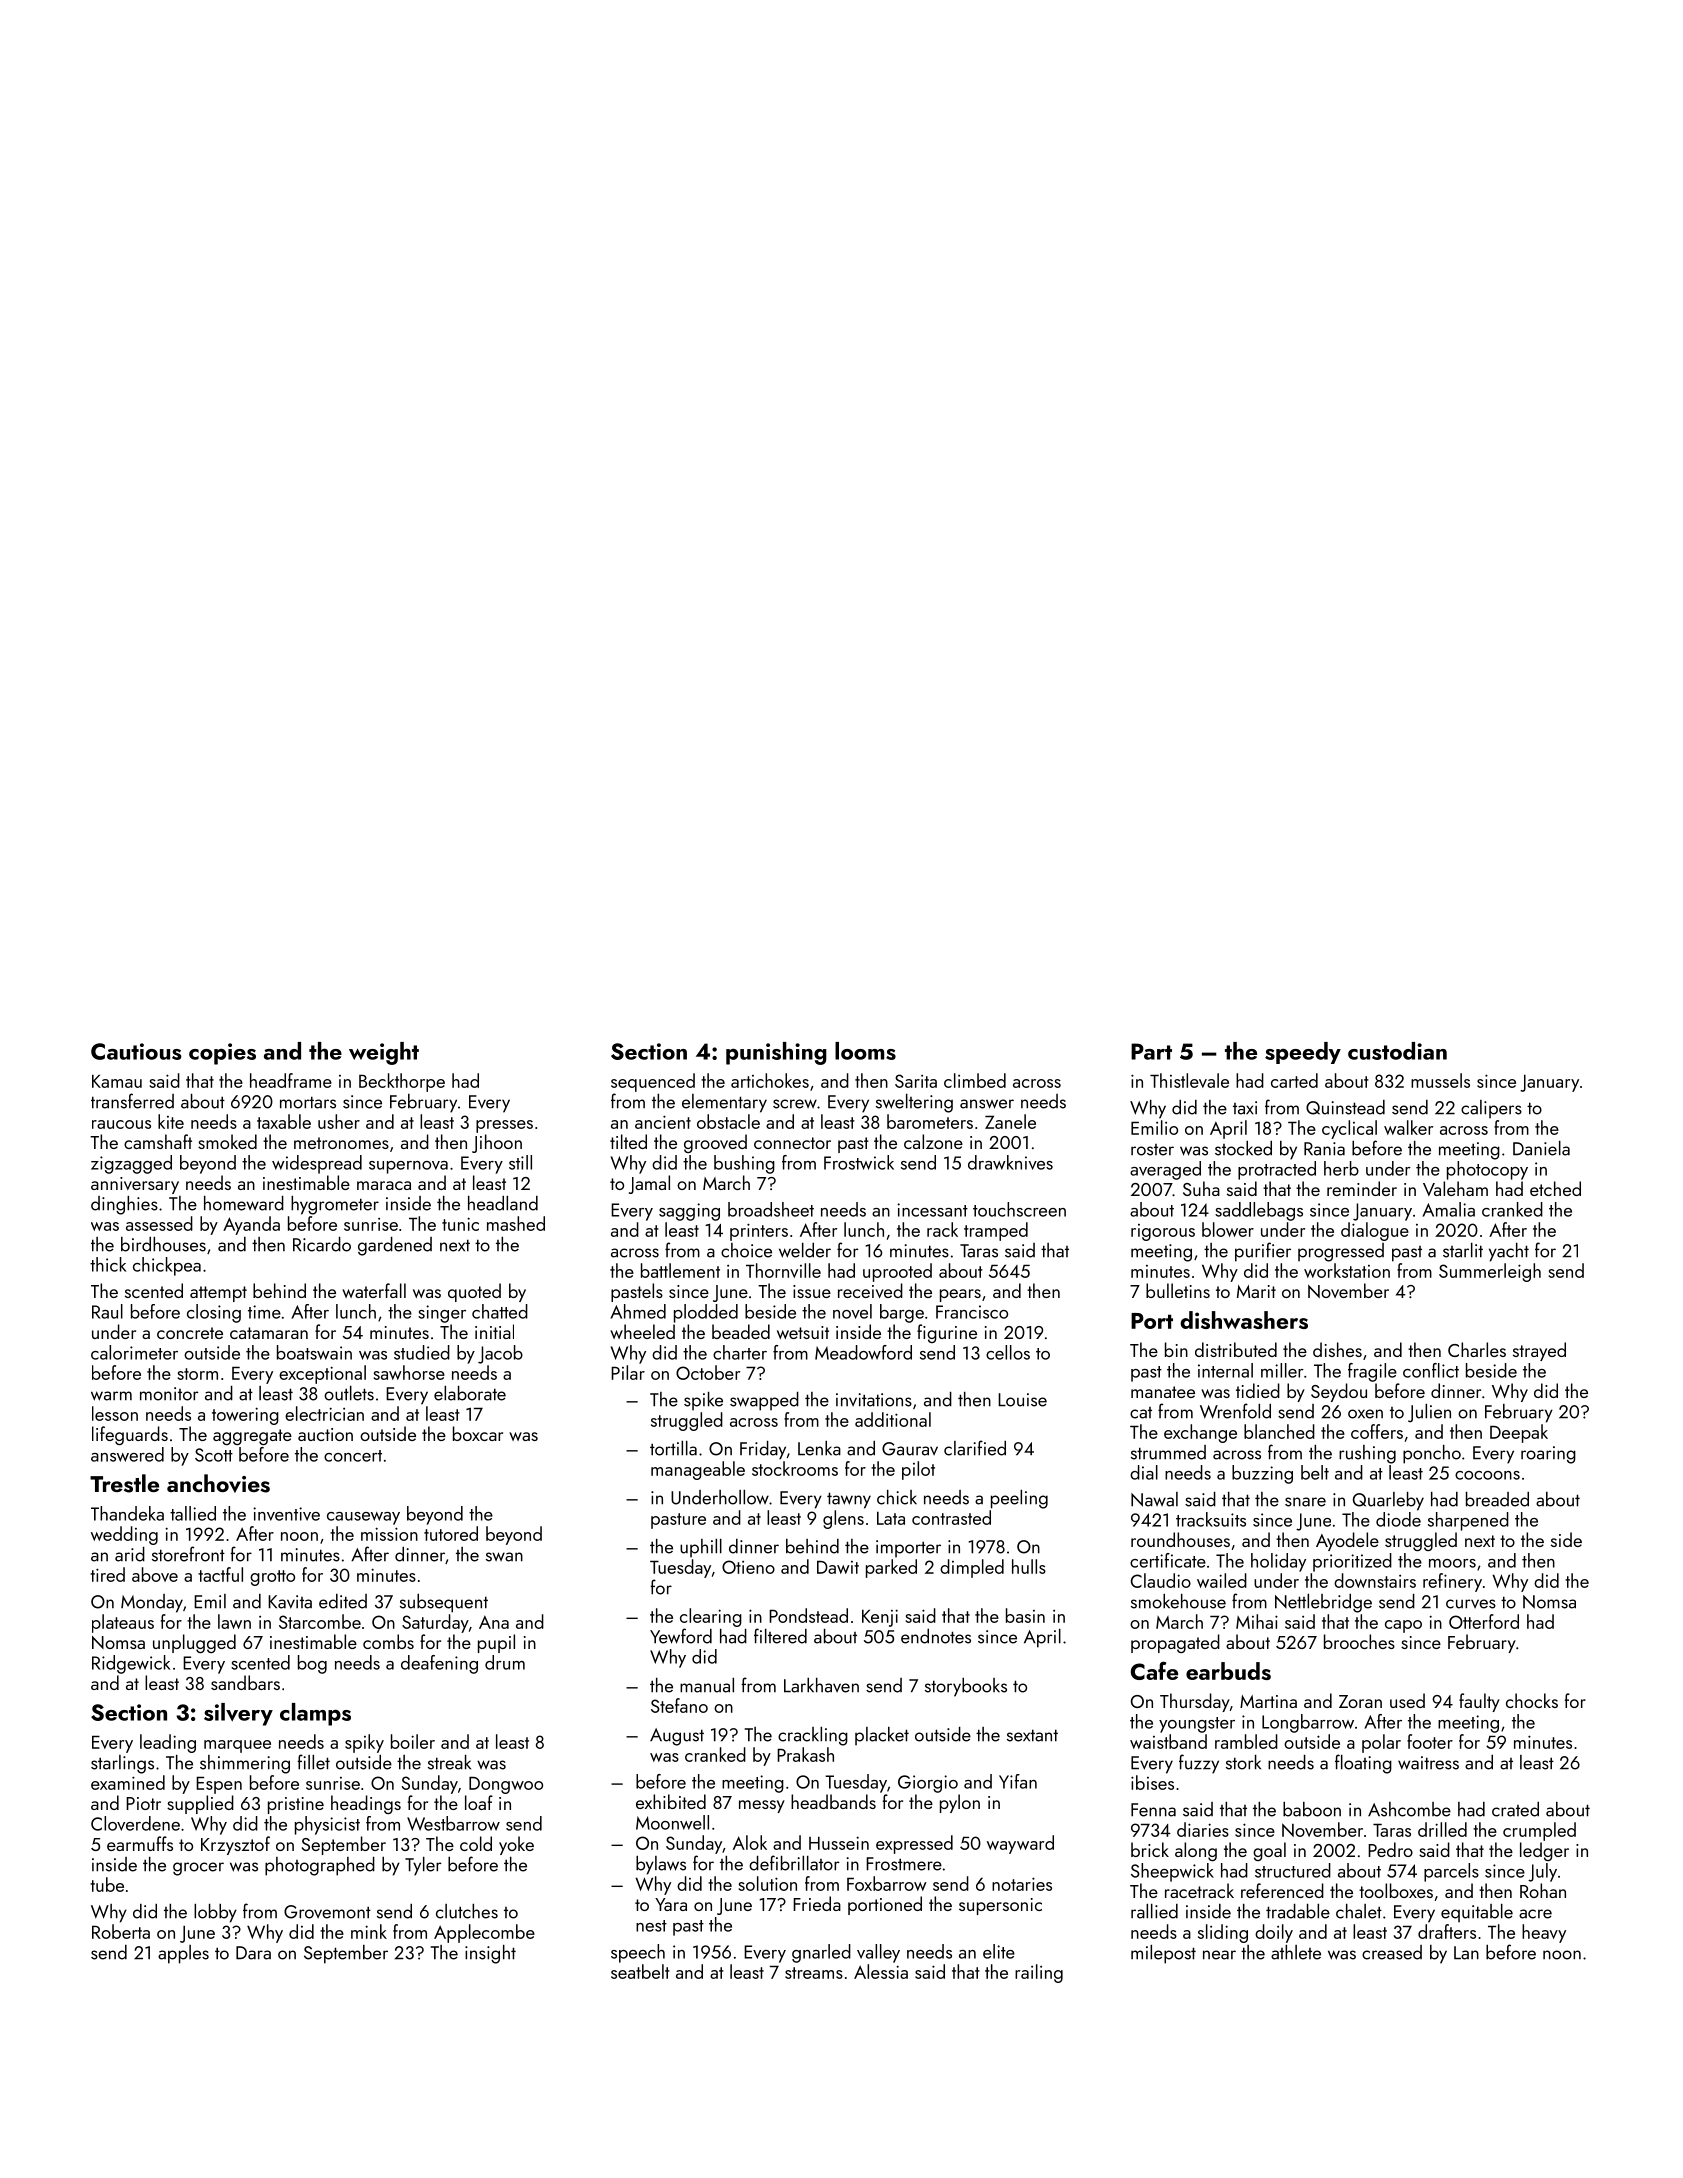  I want to click on Roberta, so click(121, 1931).
